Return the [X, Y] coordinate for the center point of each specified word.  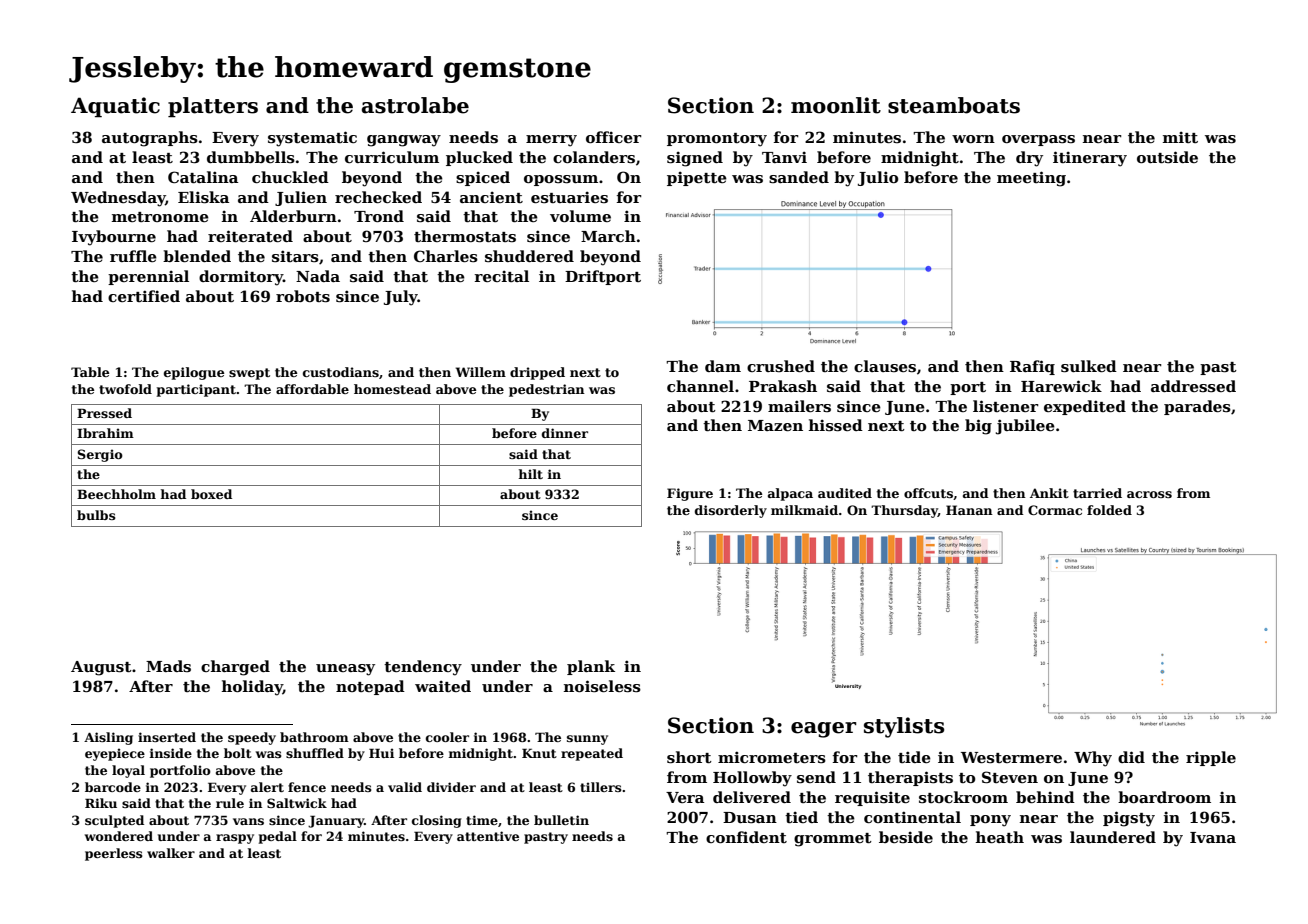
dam [723, 366]
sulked [1089, 366]
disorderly [731, 511]
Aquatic [115, 107]
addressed [1193, 386]
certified [144, 296]
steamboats [954, 105]
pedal [278, 837]
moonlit [836, 105]
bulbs [96, 515]
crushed [781, 366]
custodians [341, 372]
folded [1109, 510]
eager [823, 730]
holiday [252, 688]
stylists [904, 727]
